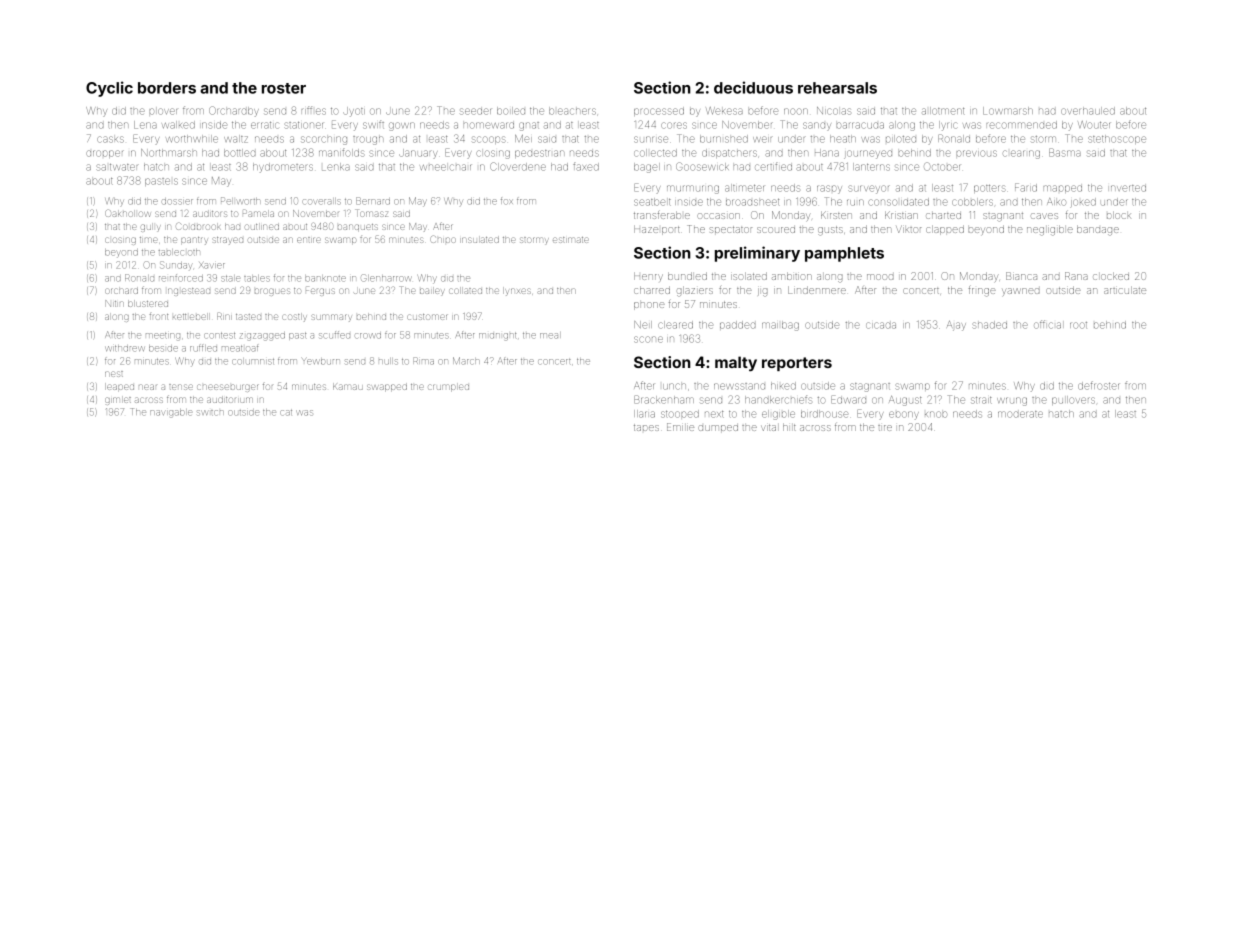  I want to click on hilt, so click(789, 427).
